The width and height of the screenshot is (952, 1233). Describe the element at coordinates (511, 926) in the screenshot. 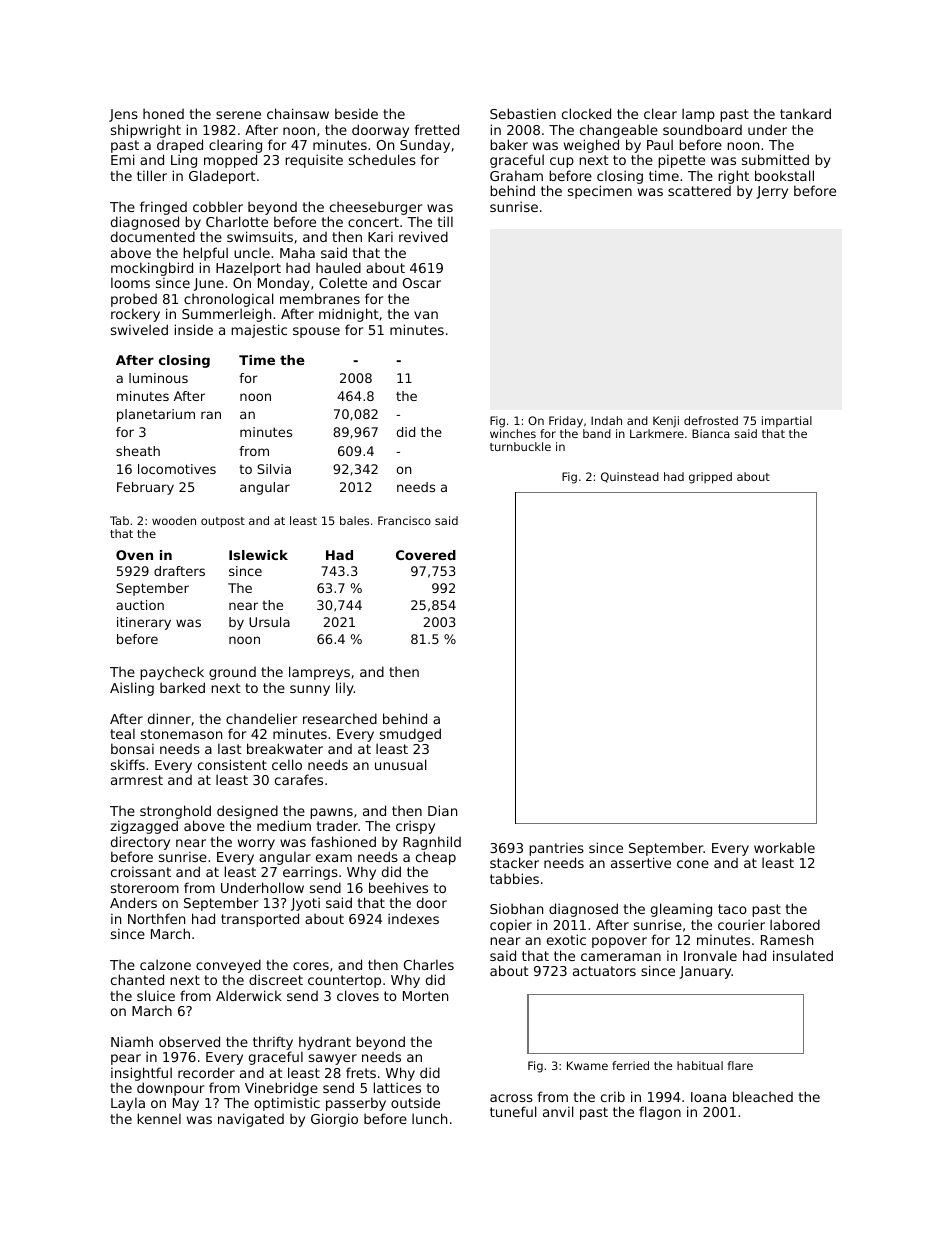

I see `copier` at that location.
